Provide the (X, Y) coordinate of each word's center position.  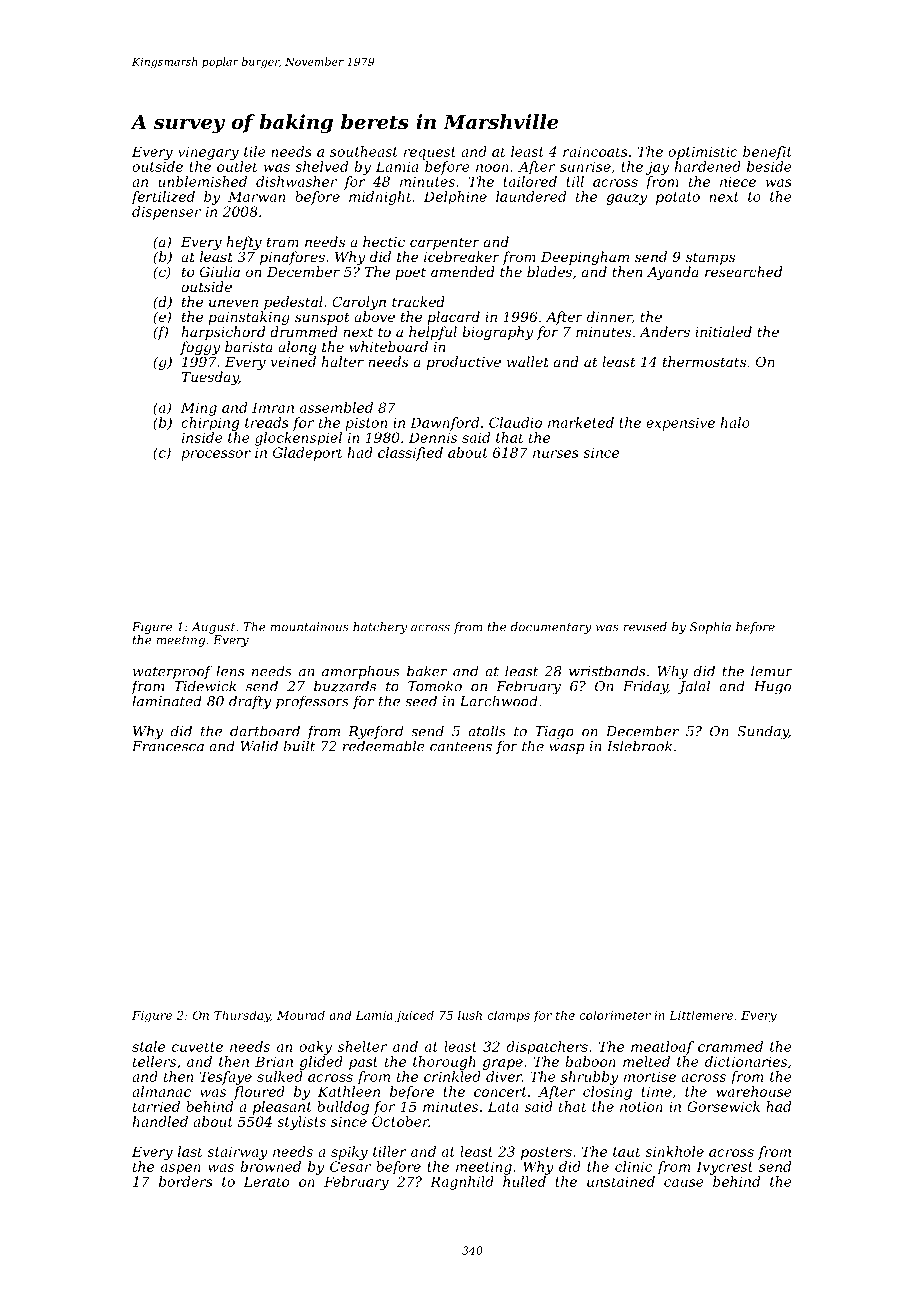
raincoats (595, 151)
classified (410, 454)
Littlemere (701, 1015)
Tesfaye (226, 1078)
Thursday (242, 1016)
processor (216, 455)
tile (255, 151)
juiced (414, 1016)
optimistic (703, 153)
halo (735, 422)
